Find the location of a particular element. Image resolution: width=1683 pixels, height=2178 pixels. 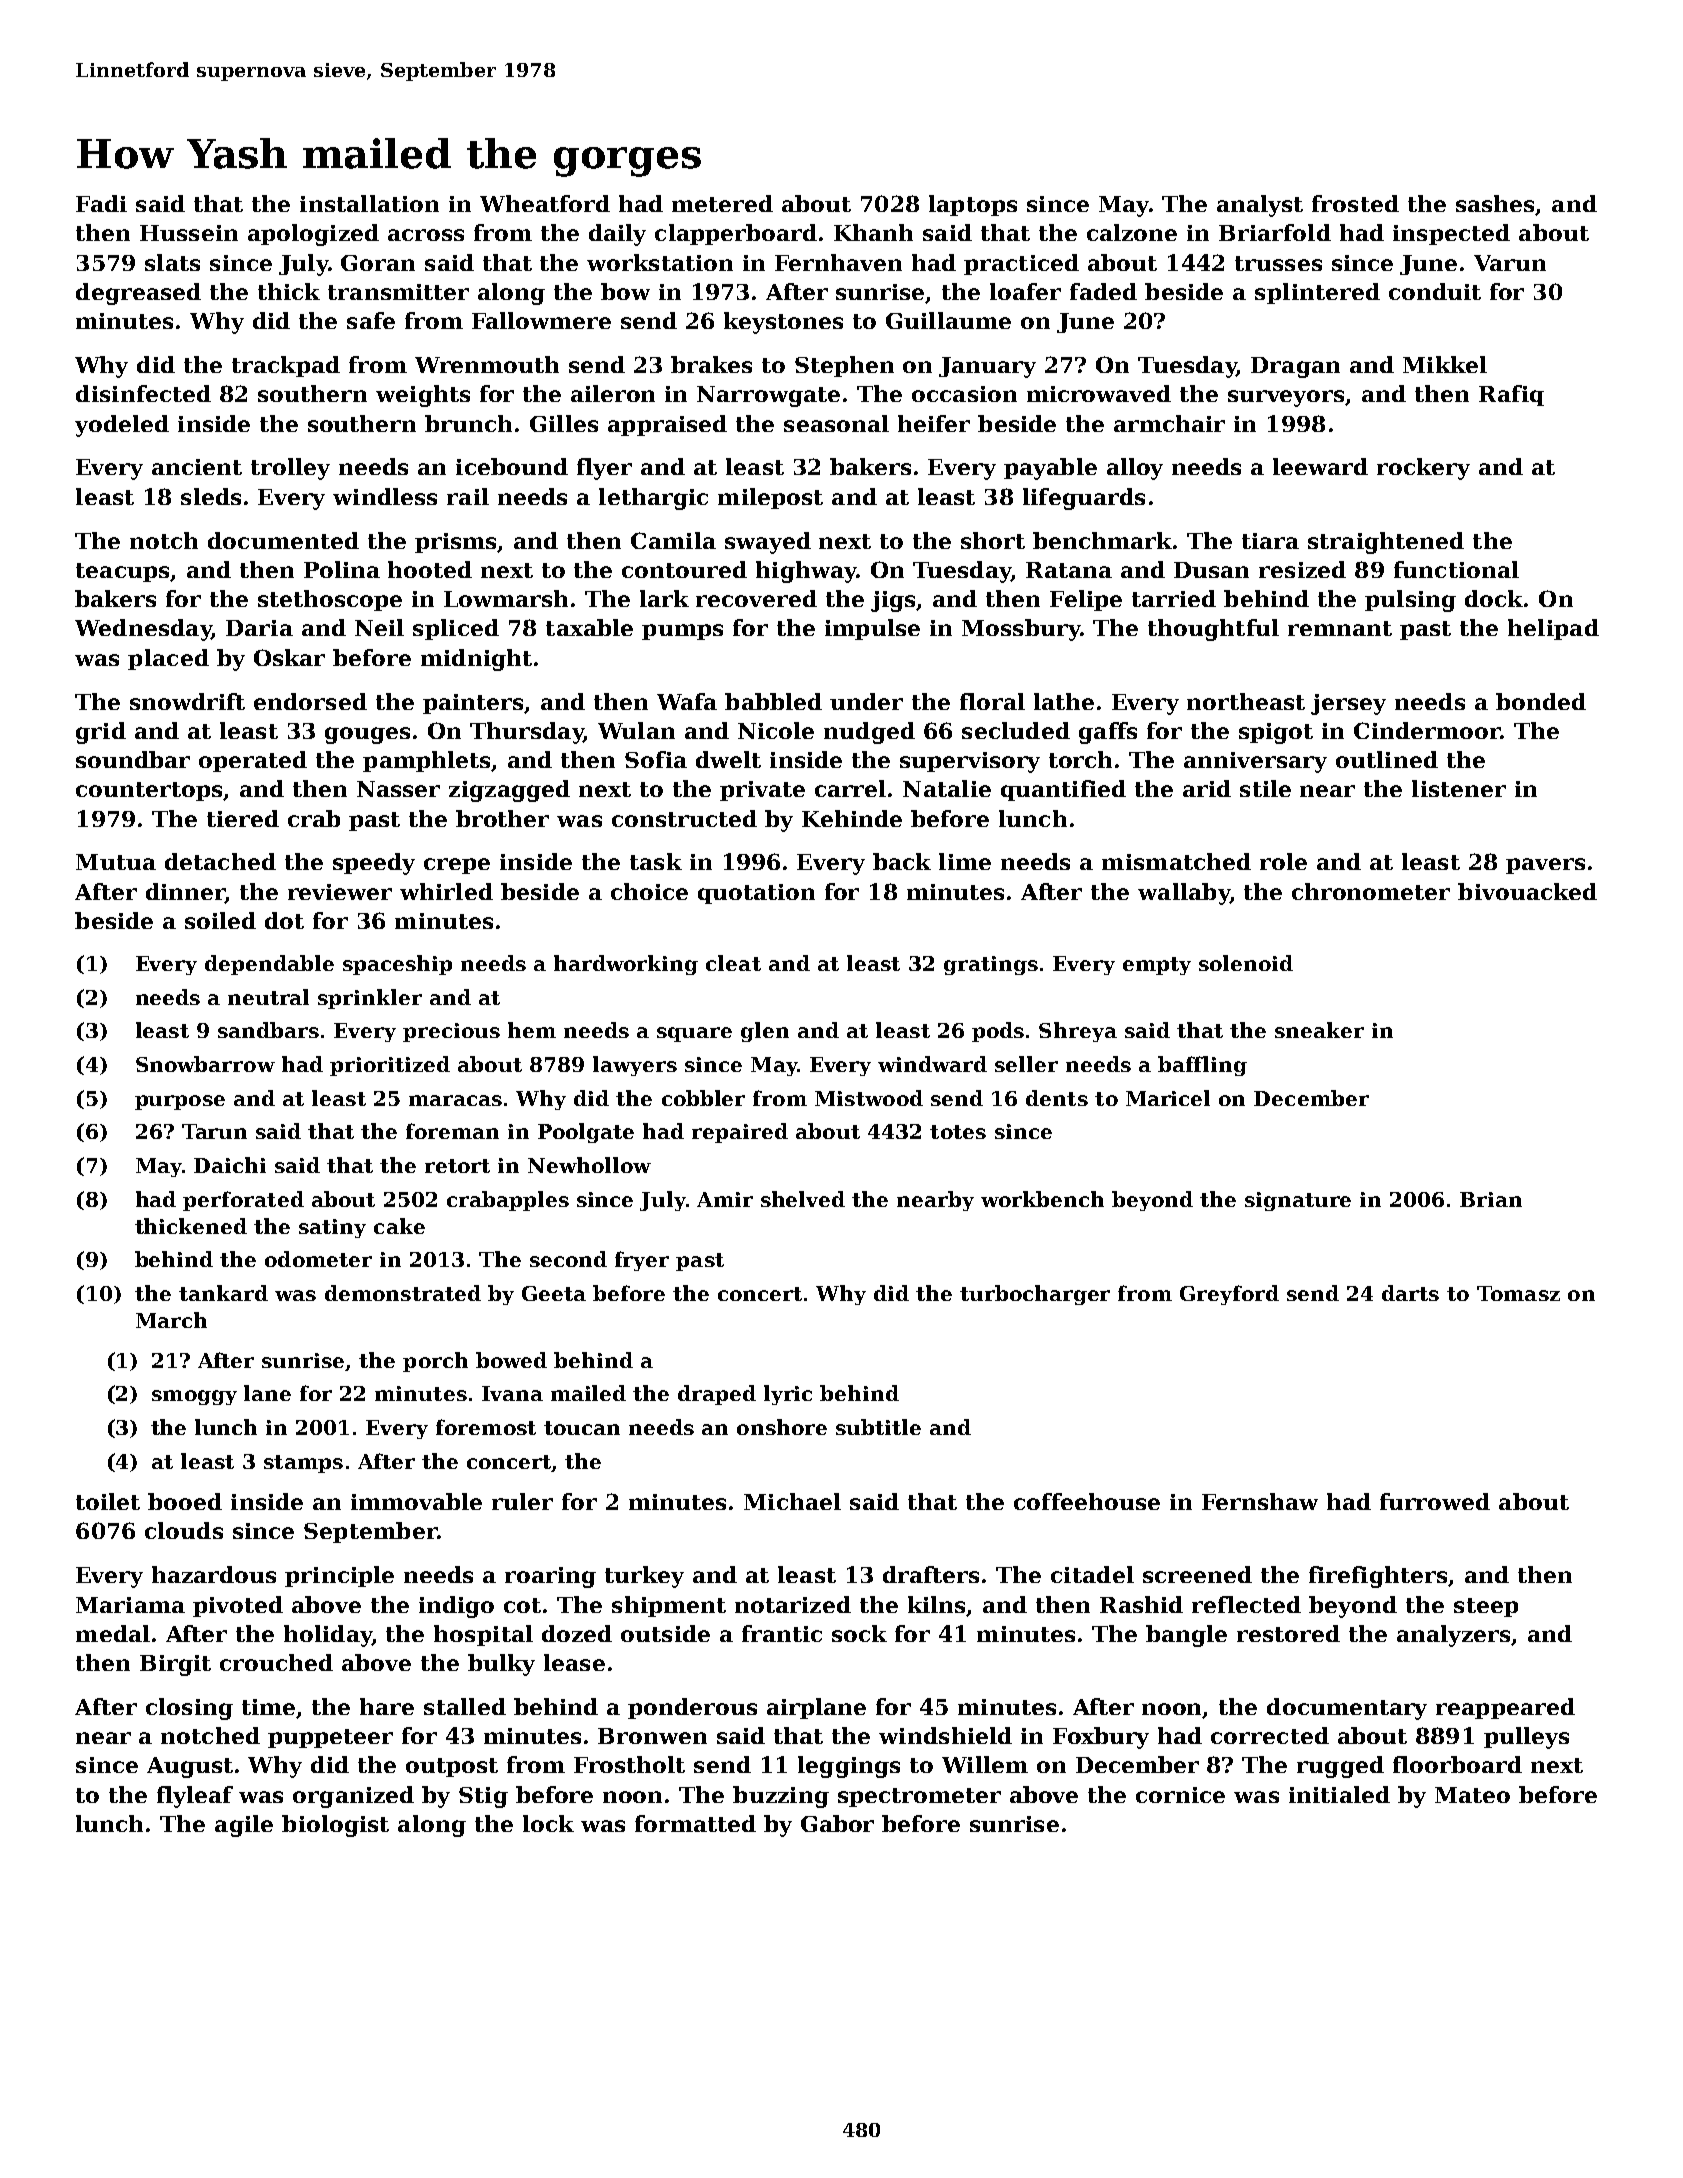

Brian is located at coordinates (1491, 1199).
